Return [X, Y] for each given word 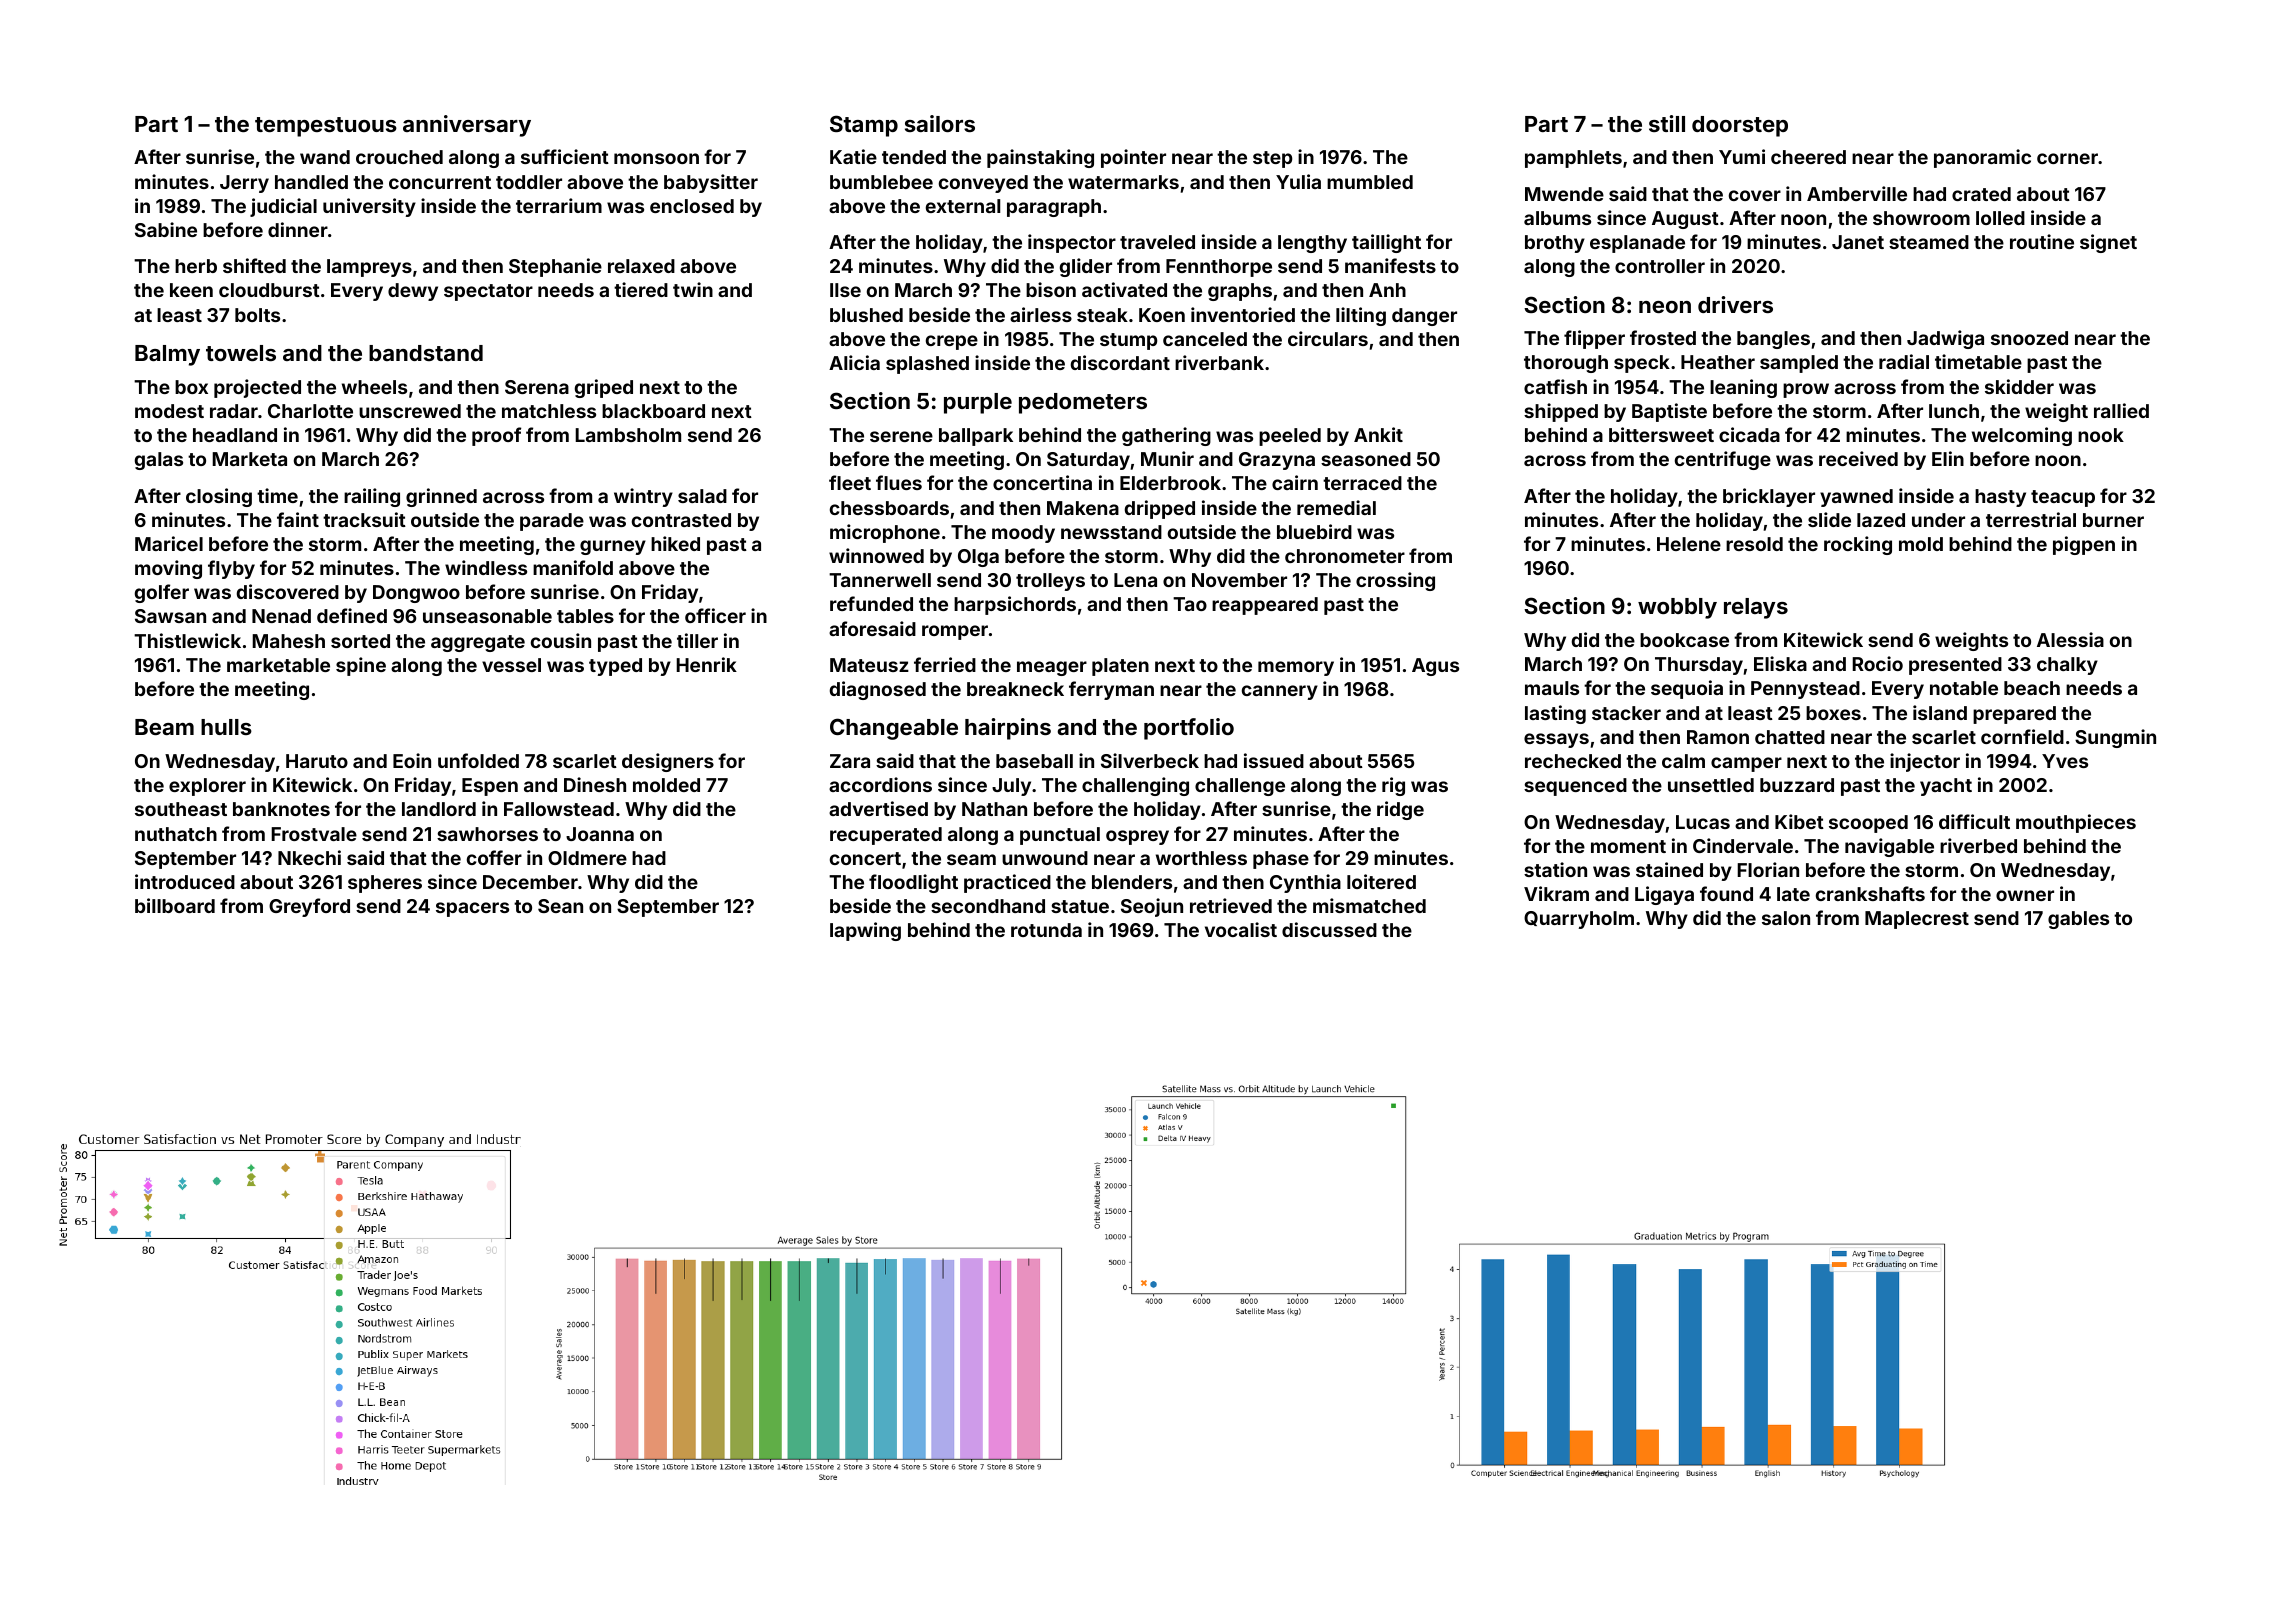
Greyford [309, 907]
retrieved [1231, 905]
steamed [1929, 242]
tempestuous [326, 127]
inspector [1072, 243]
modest [169, 411]
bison [1051, 289]
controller [1660, 266]
